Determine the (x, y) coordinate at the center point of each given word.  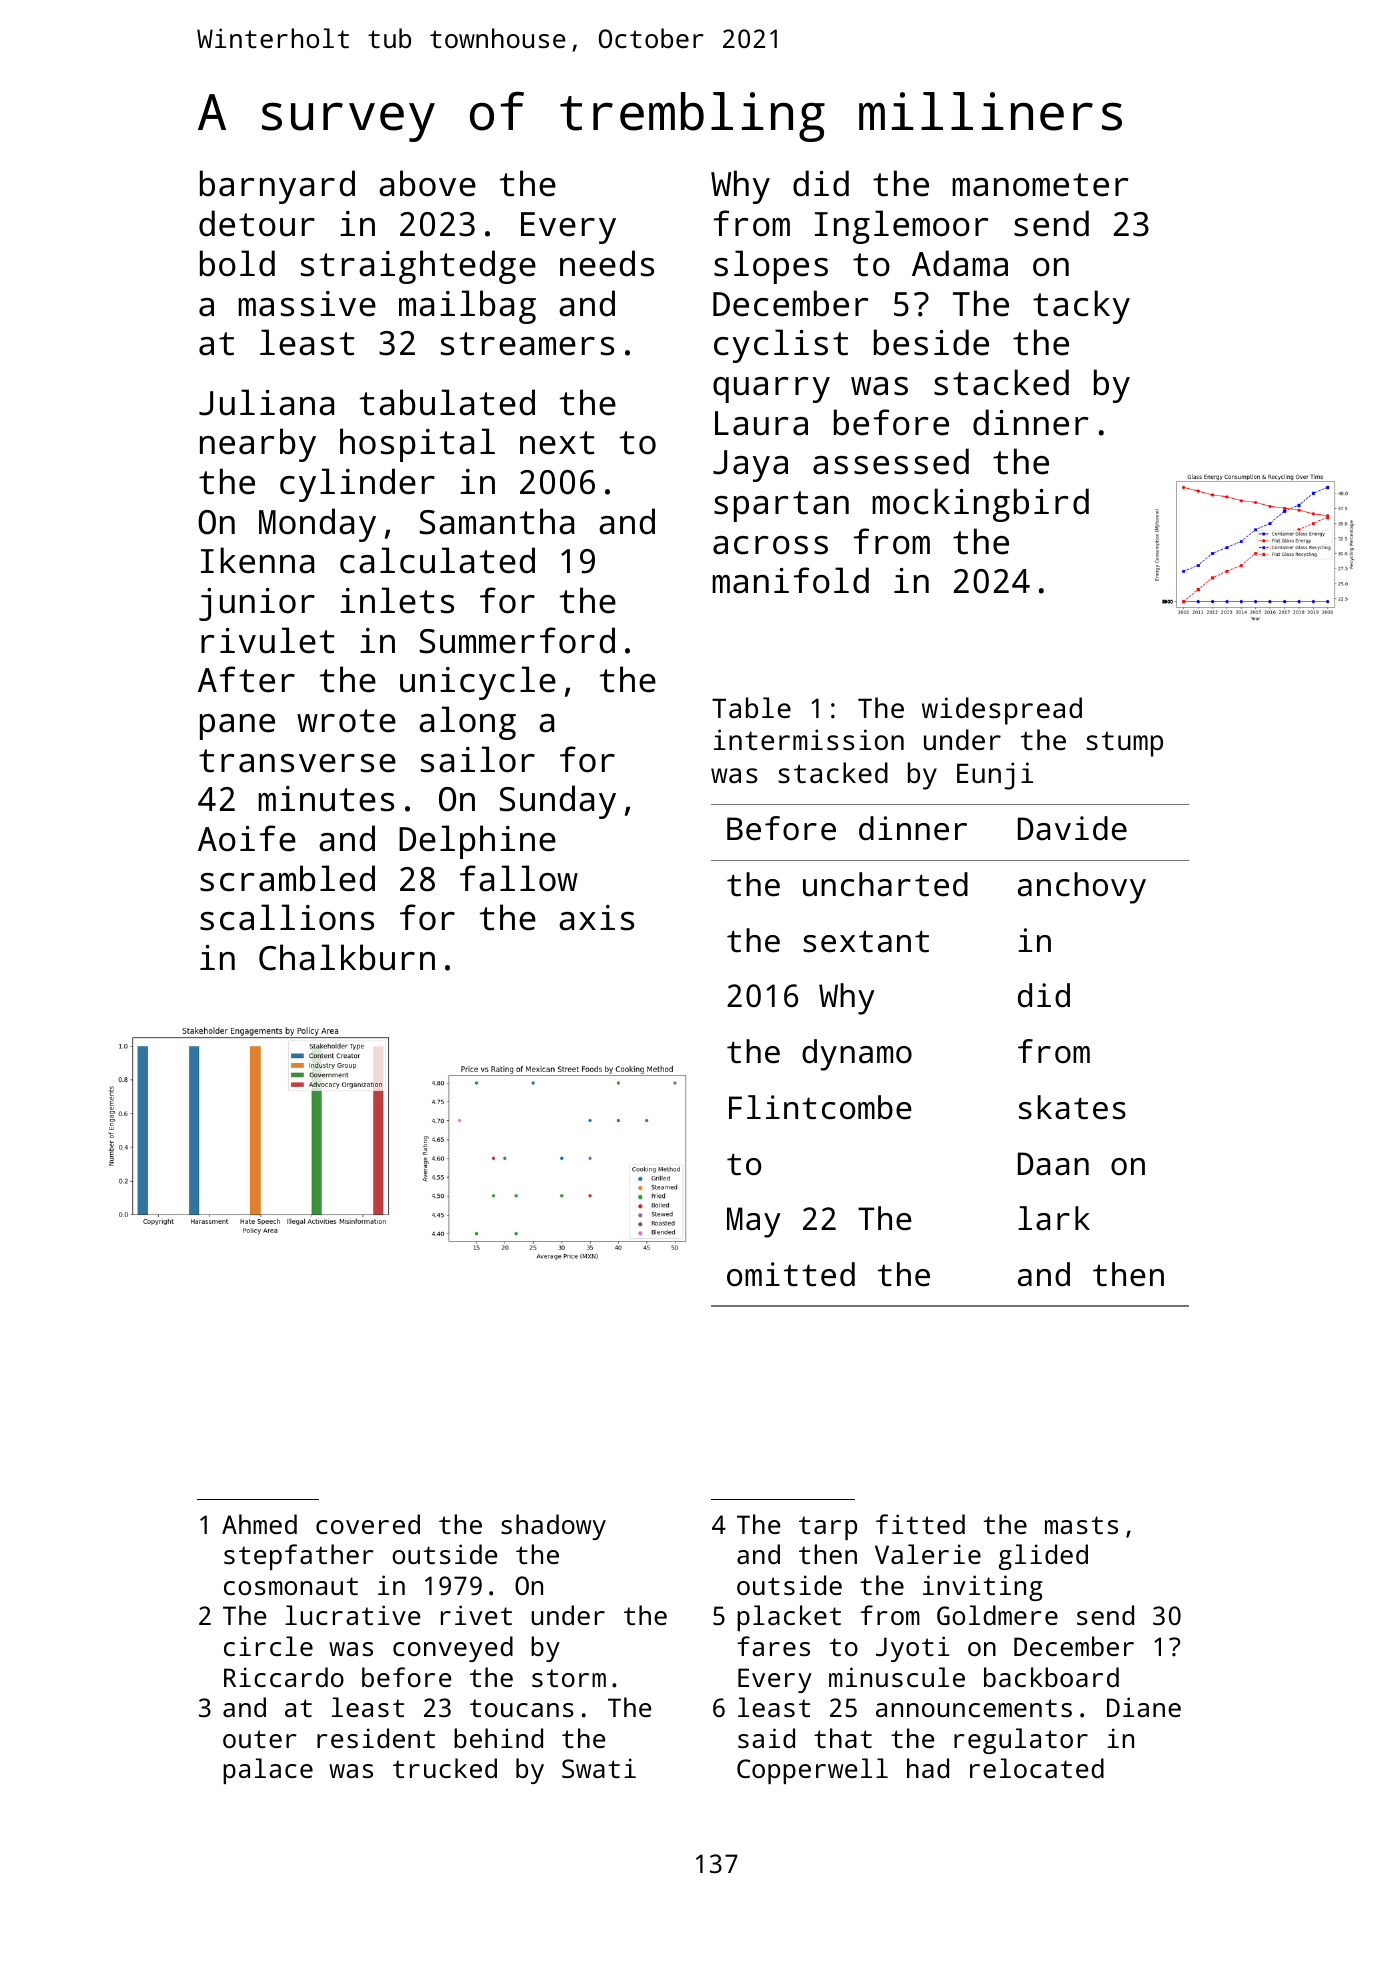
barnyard (277, 187)
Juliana (266, 402)
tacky (1081, 307)
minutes (326, 799)
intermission (809, 740)
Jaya (750, 466)
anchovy (1082, 888)
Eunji (995, 776)
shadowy (553, 1527)
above (427, 183)
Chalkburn (347, 957)
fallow (519, 878)
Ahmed (259, 1524)
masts (1081, 1525)
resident (376, 1738)
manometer (1040, 185)
